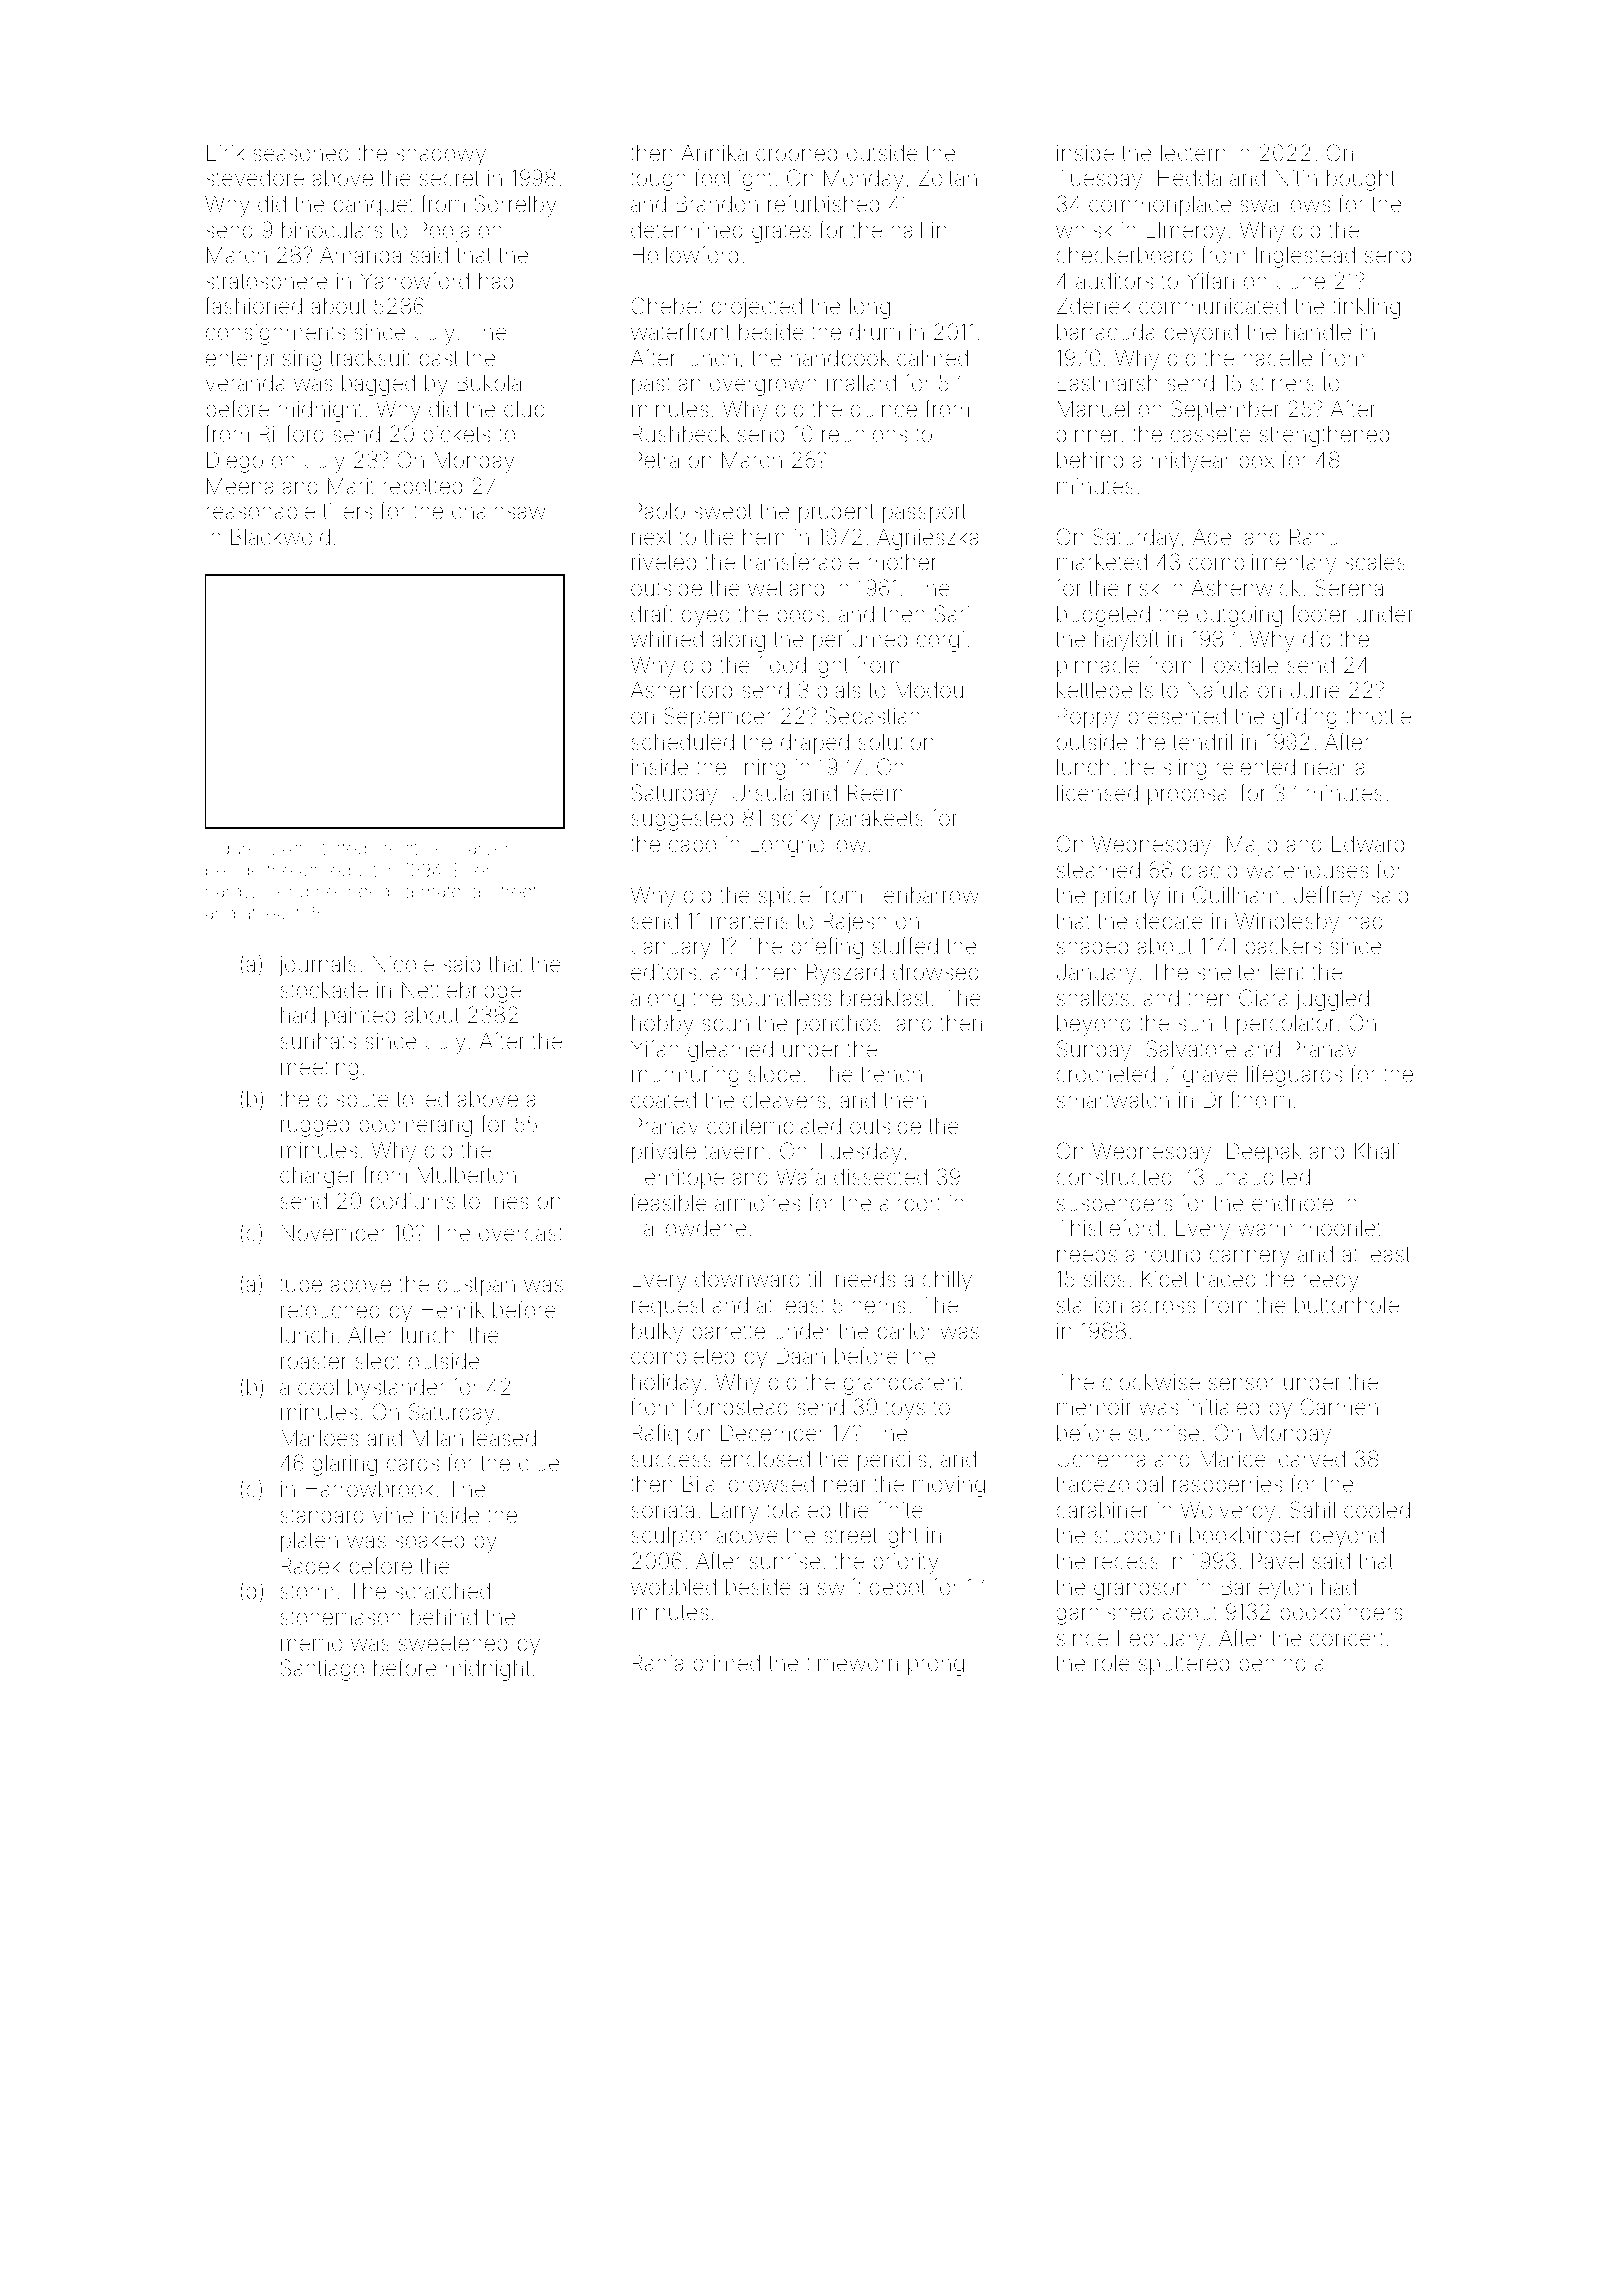 Image resolution: width=1620 pixels, height=2292 pixels. Describe the element at coordinates (735, 1512) in the screenshot. I see `Larry` at that location.
